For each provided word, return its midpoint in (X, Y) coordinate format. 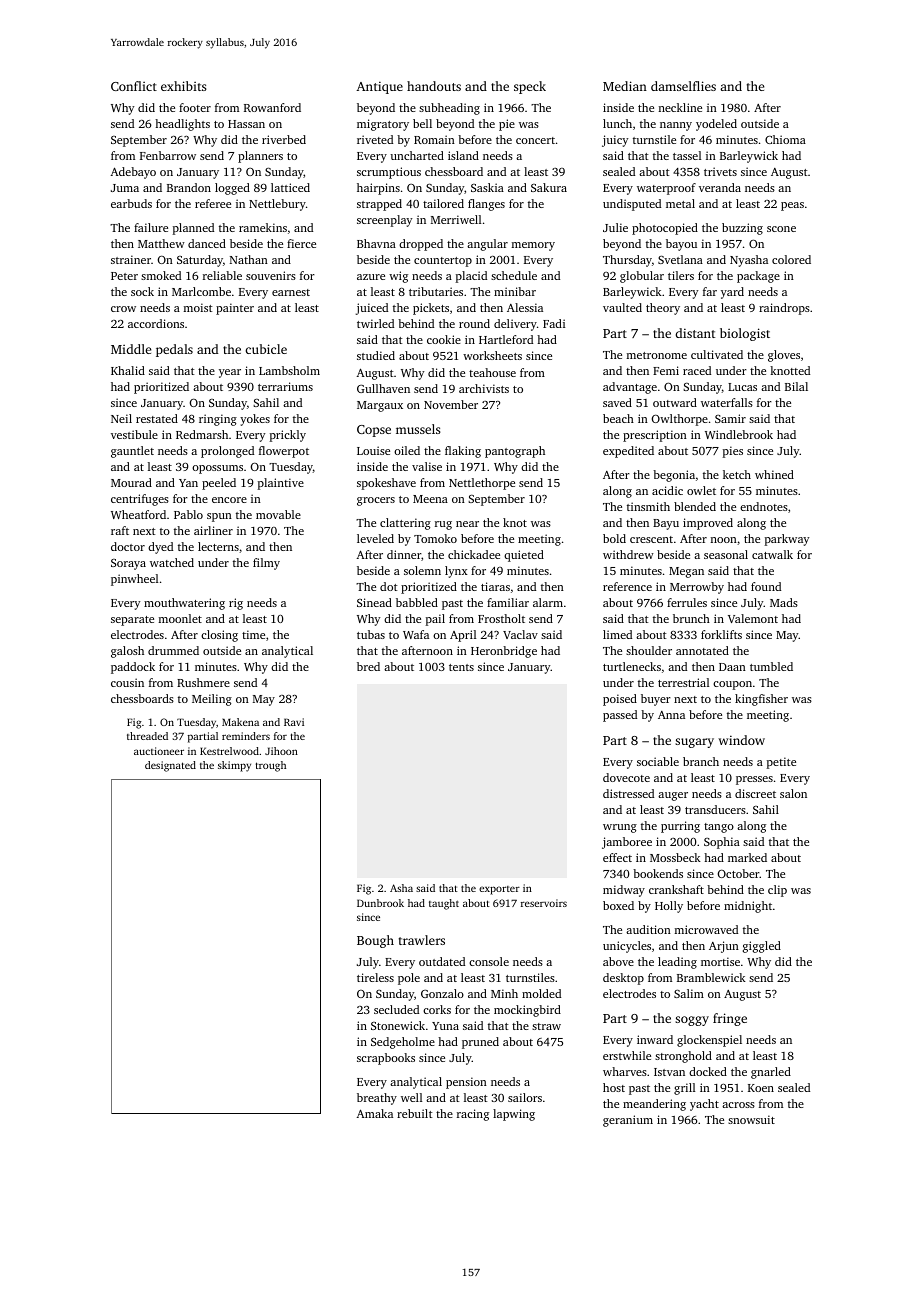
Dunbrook (380, 903)
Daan (732, 667)
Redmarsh (202, 434)
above (618, 961)
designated (170, 766)
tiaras (495, 586)
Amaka (375, 1113)
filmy (266, 564)
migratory (383, 125)
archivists (484, 388)
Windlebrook (739, 434)
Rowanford (272, 107)
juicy (615, 141)
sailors (525, 1097)
